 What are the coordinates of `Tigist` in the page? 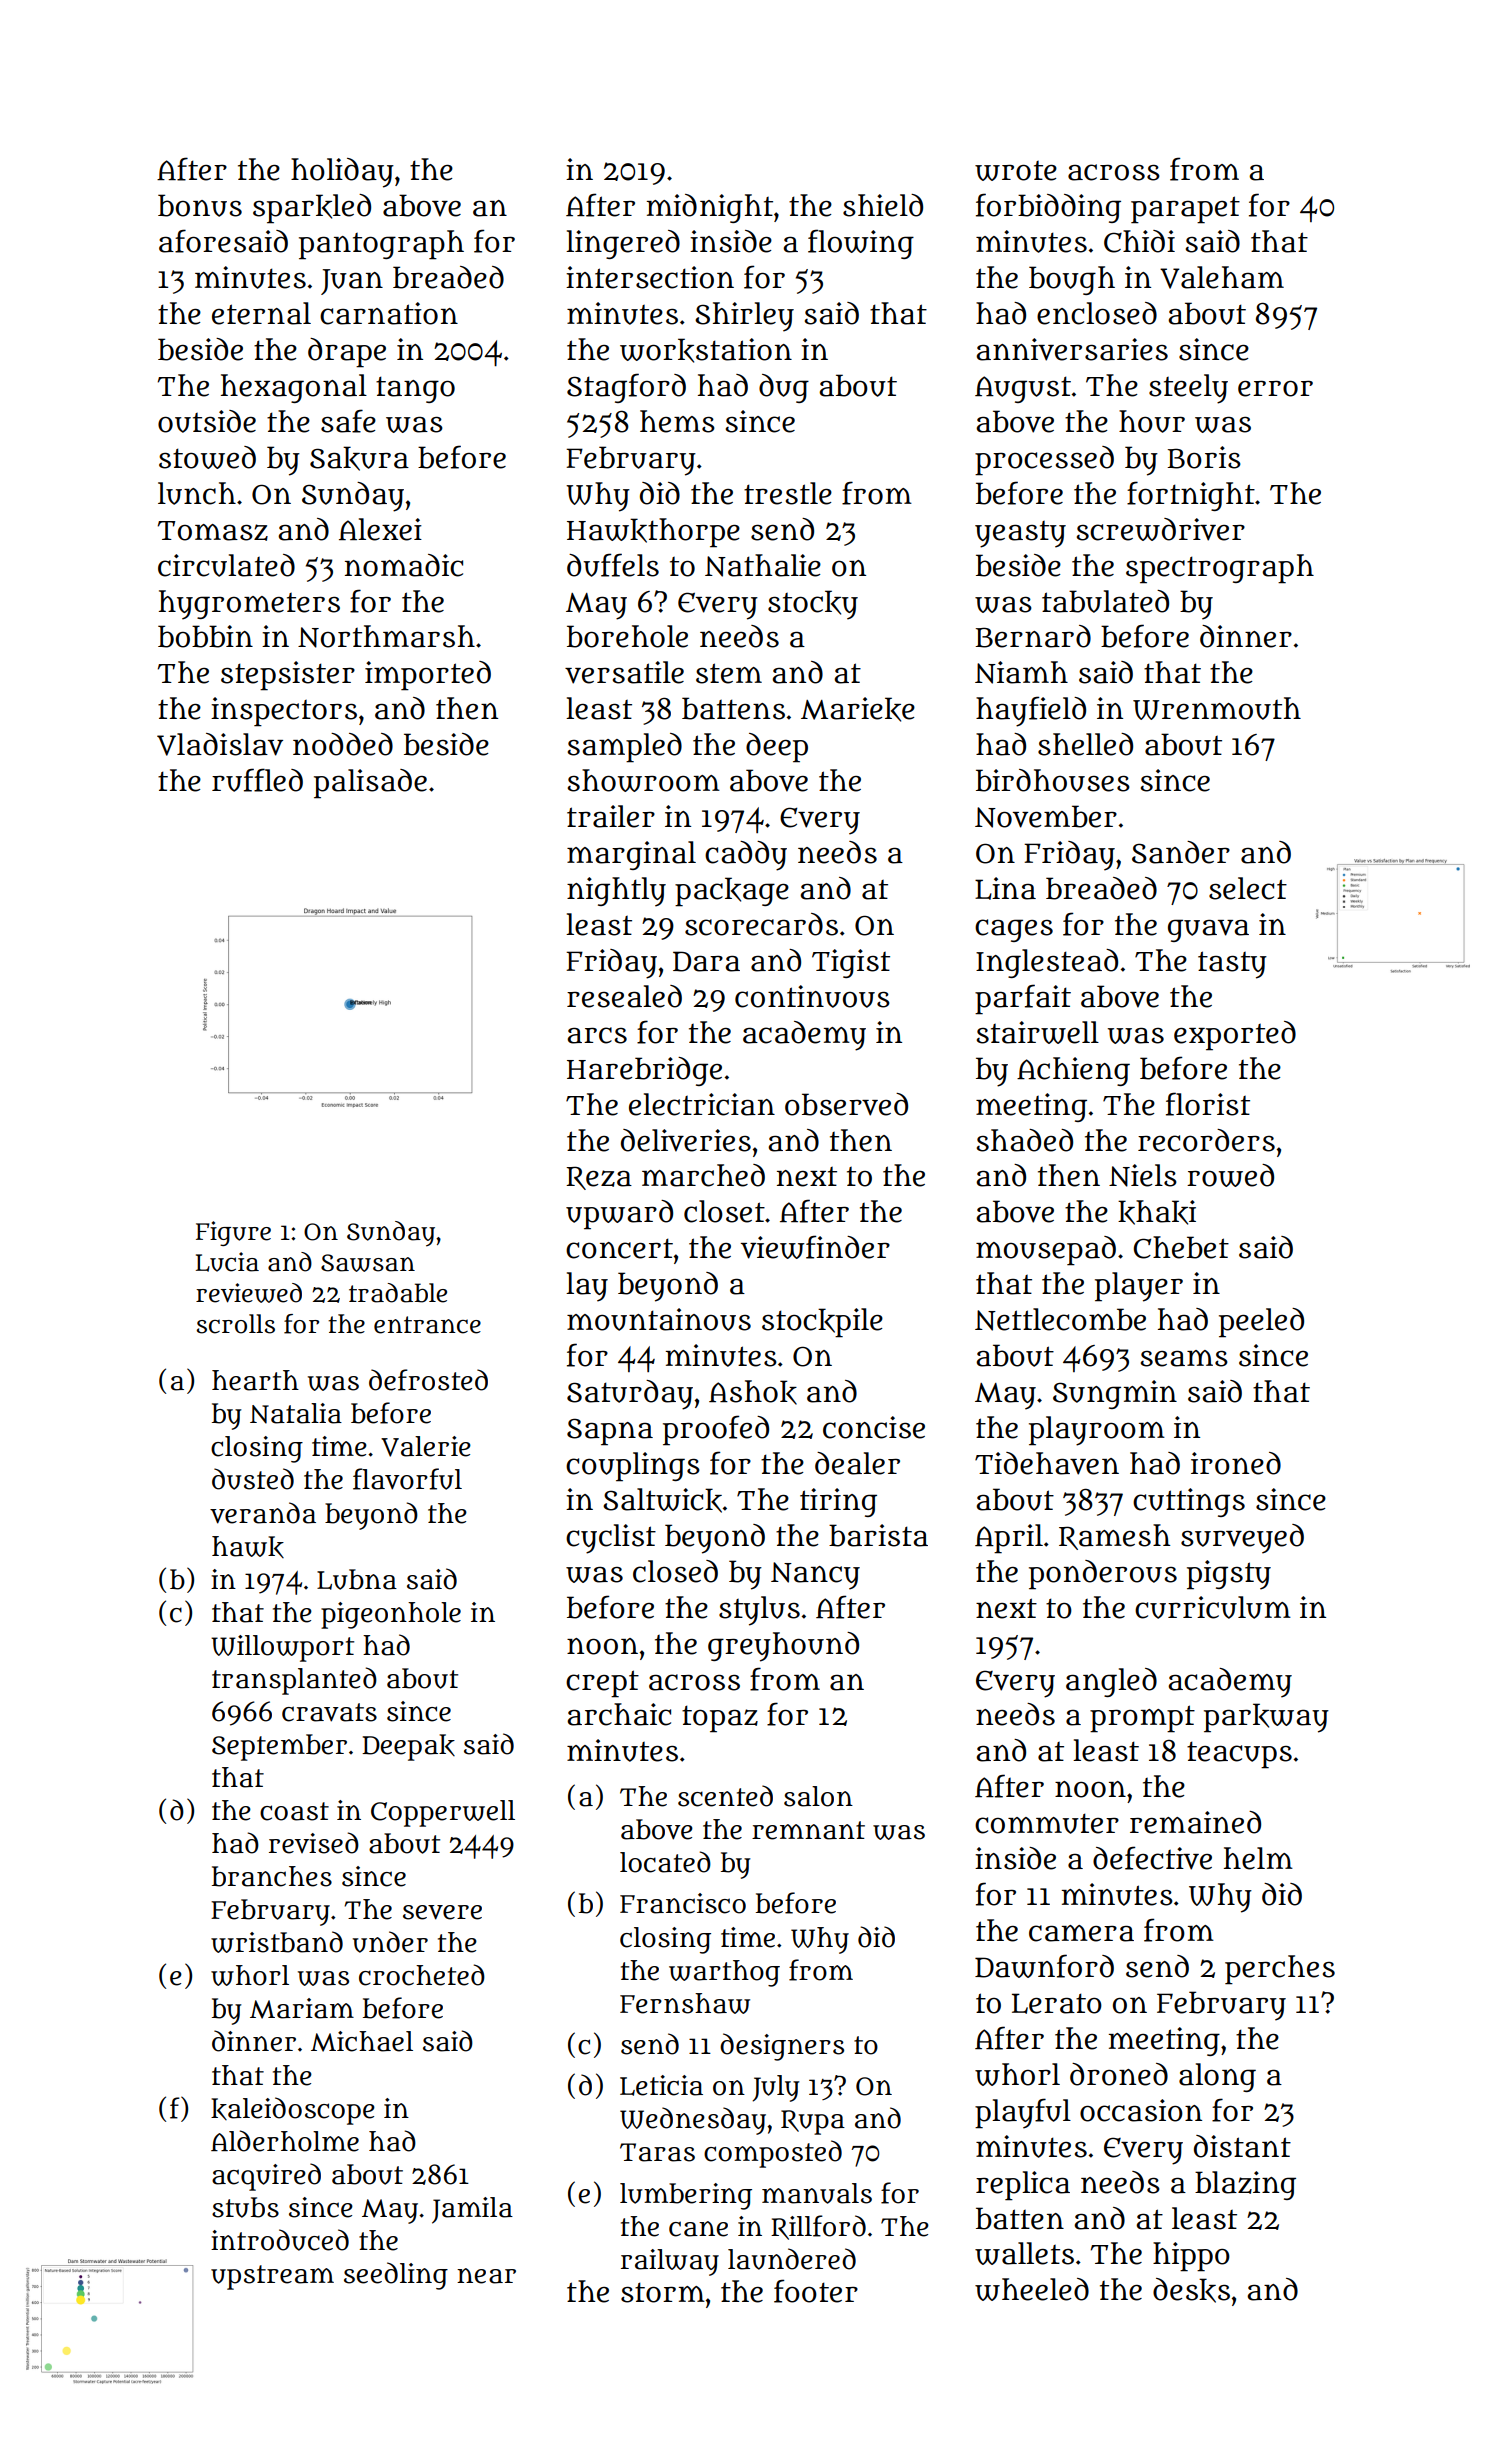 It's located at (851, 963).
